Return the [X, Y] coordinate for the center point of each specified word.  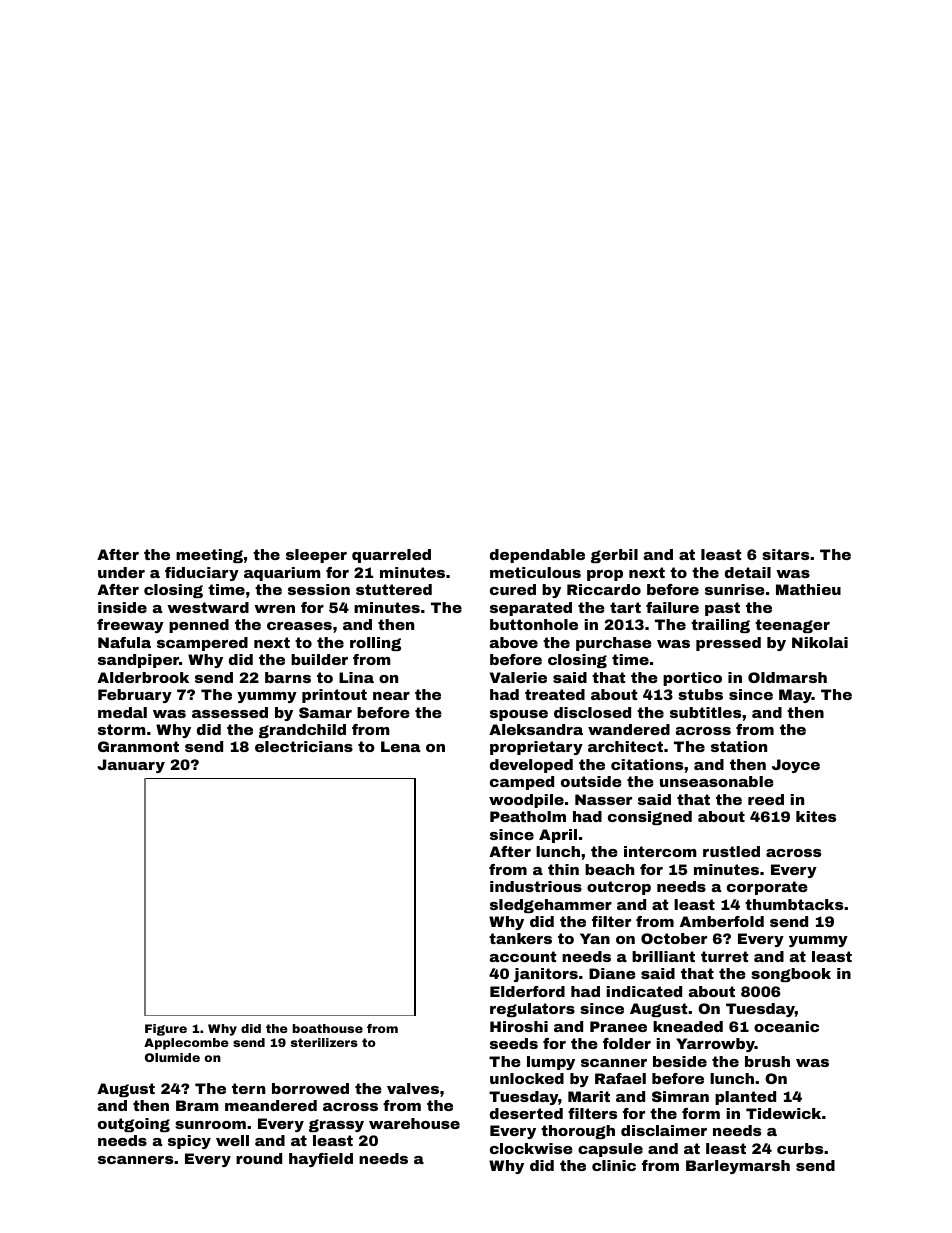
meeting [209, 556]
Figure [166, 1030]
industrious [536, 886]
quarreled [391, 556]
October [674, 938]
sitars [785, 554]
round [259, 1158]
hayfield [321, 1160]
